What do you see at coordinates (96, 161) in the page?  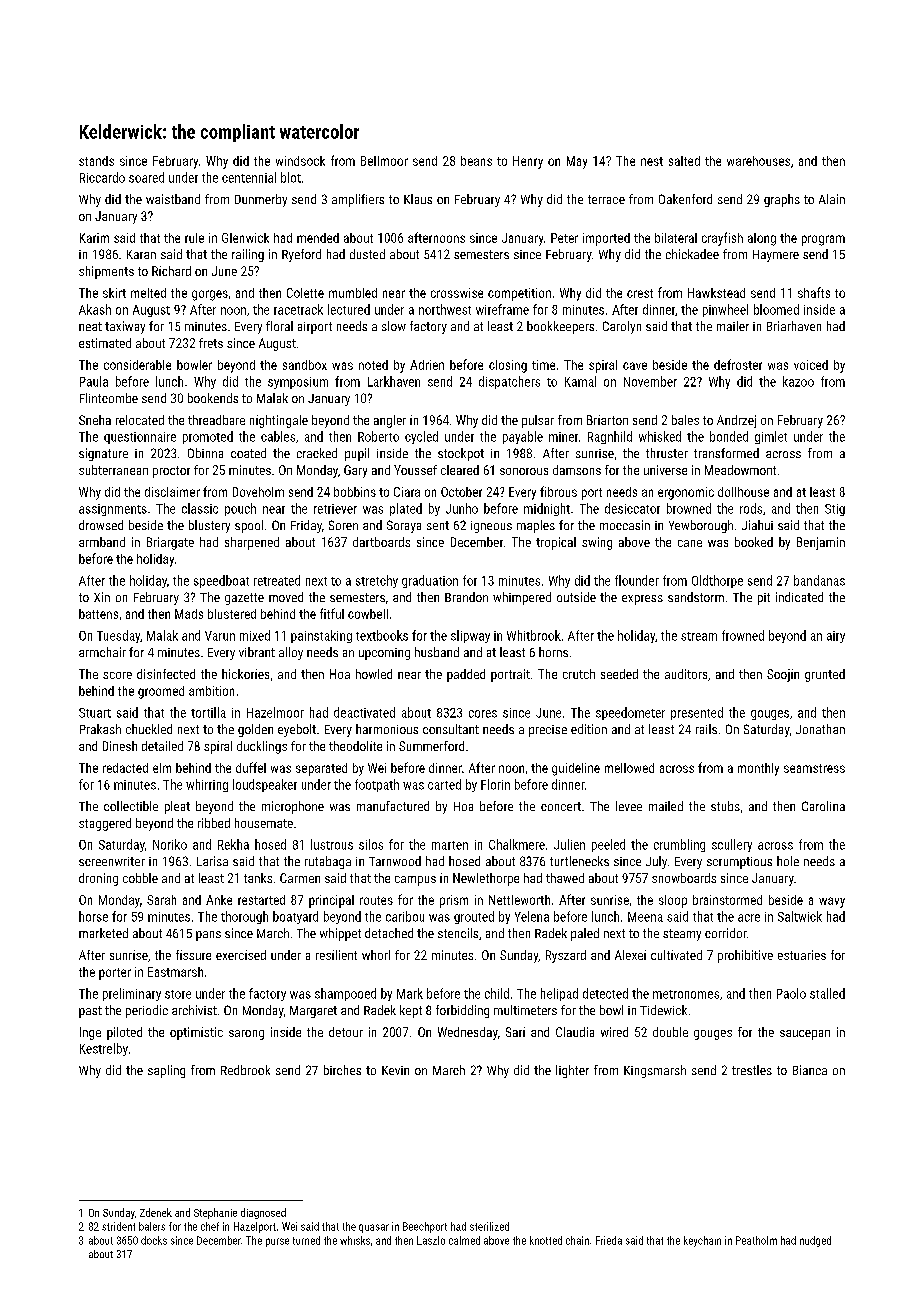 I see `stands` at bounding box center [96, 161].
